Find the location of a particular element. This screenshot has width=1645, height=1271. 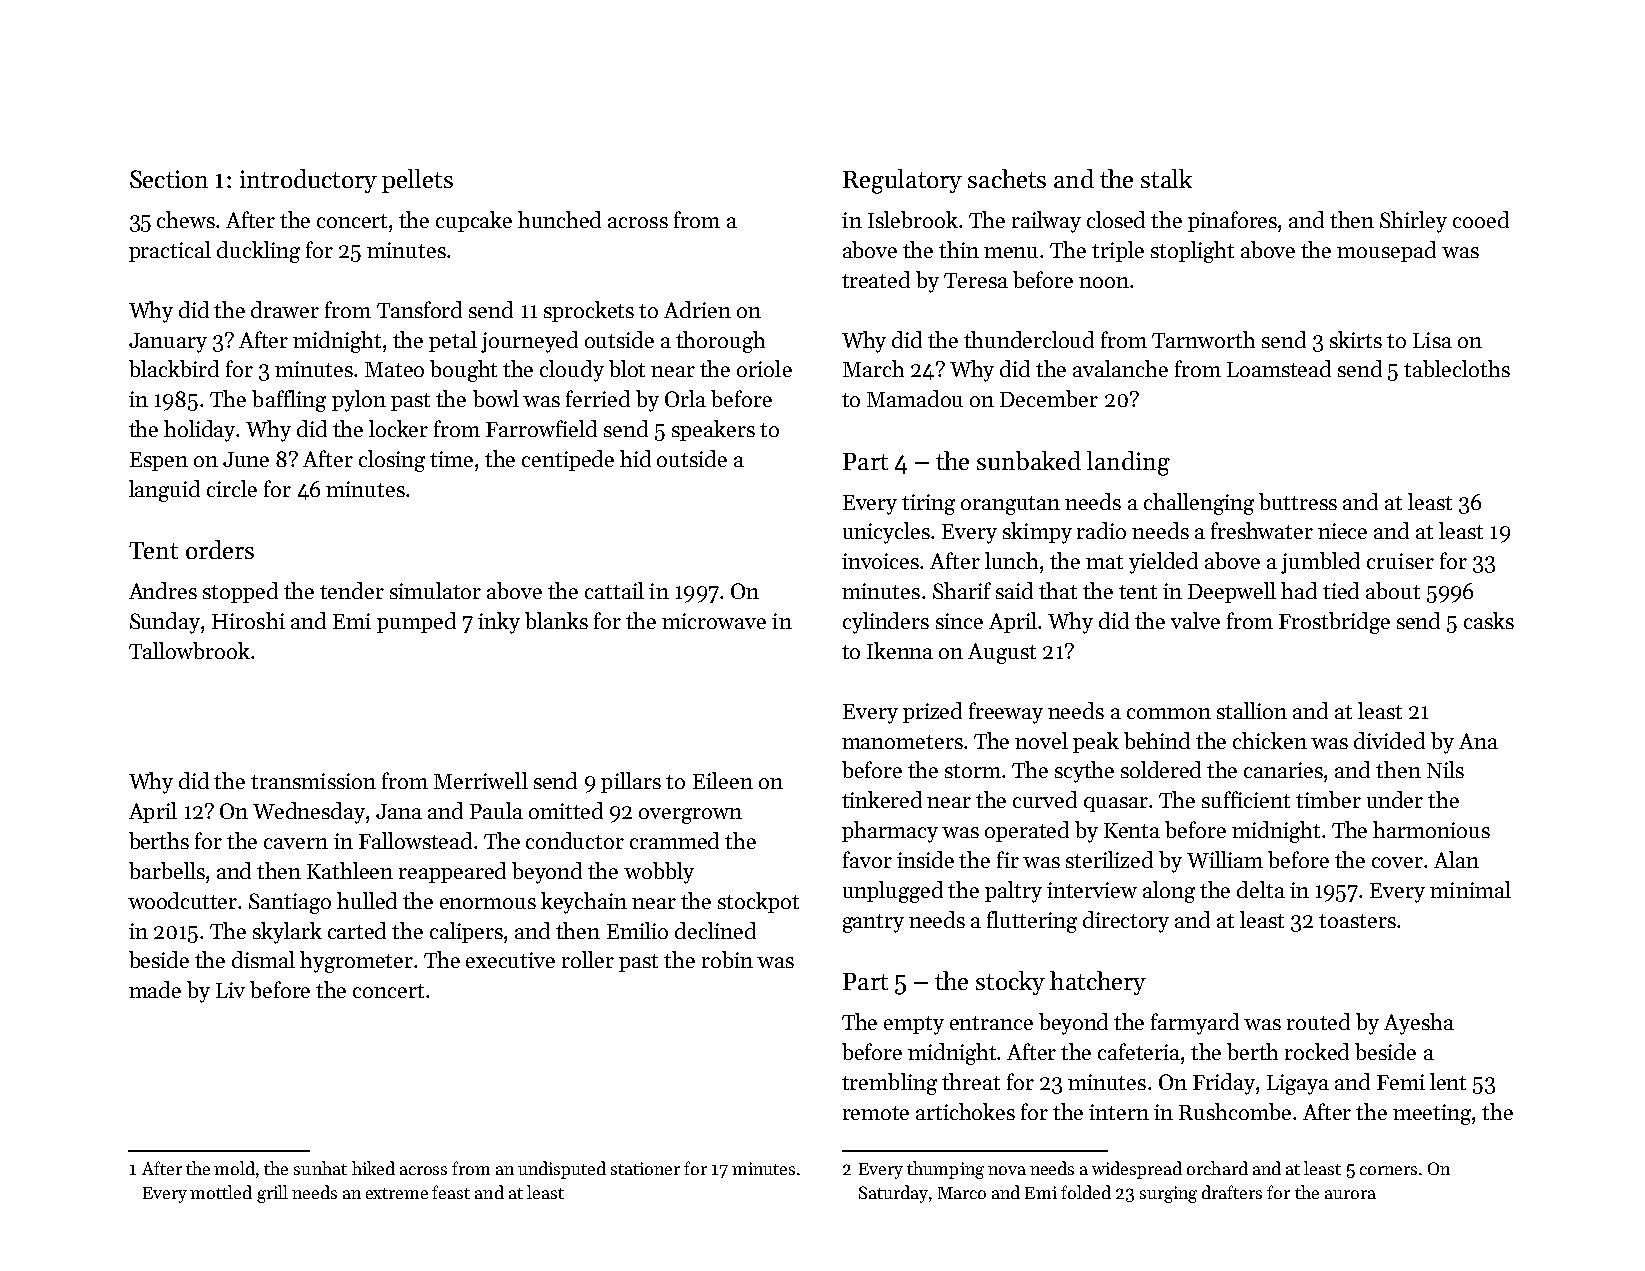

cooed is located at coordinates (1481, 219).
